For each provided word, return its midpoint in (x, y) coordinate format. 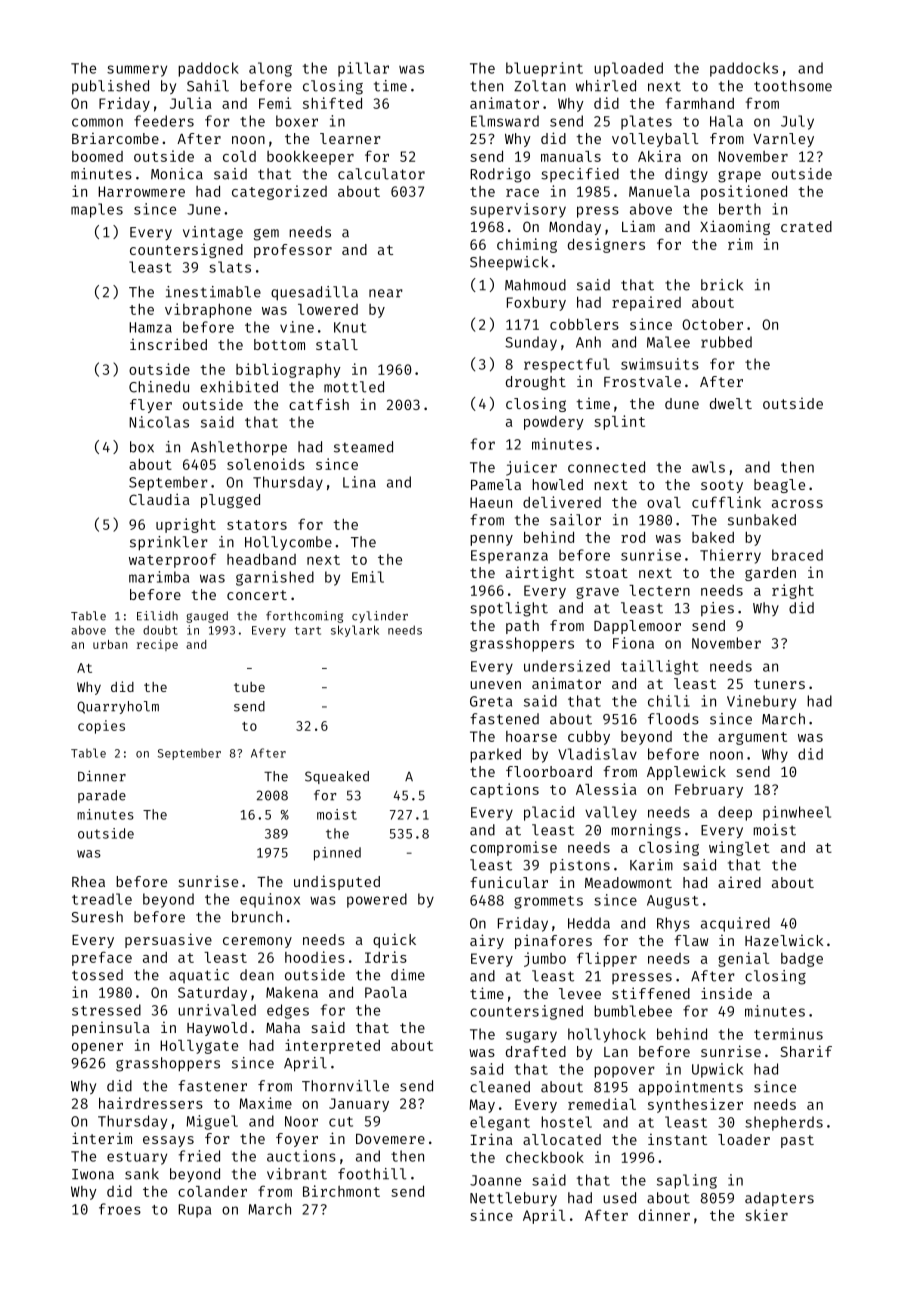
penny (491, 540)
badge (802, 960)
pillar (363, 69)
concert (257, 595)
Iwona (93, 1174)
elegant (500, 1123)
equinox (270, 900)
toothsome (793, 86)
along (270, 69)
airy (487, 941)
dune (682, 403)
